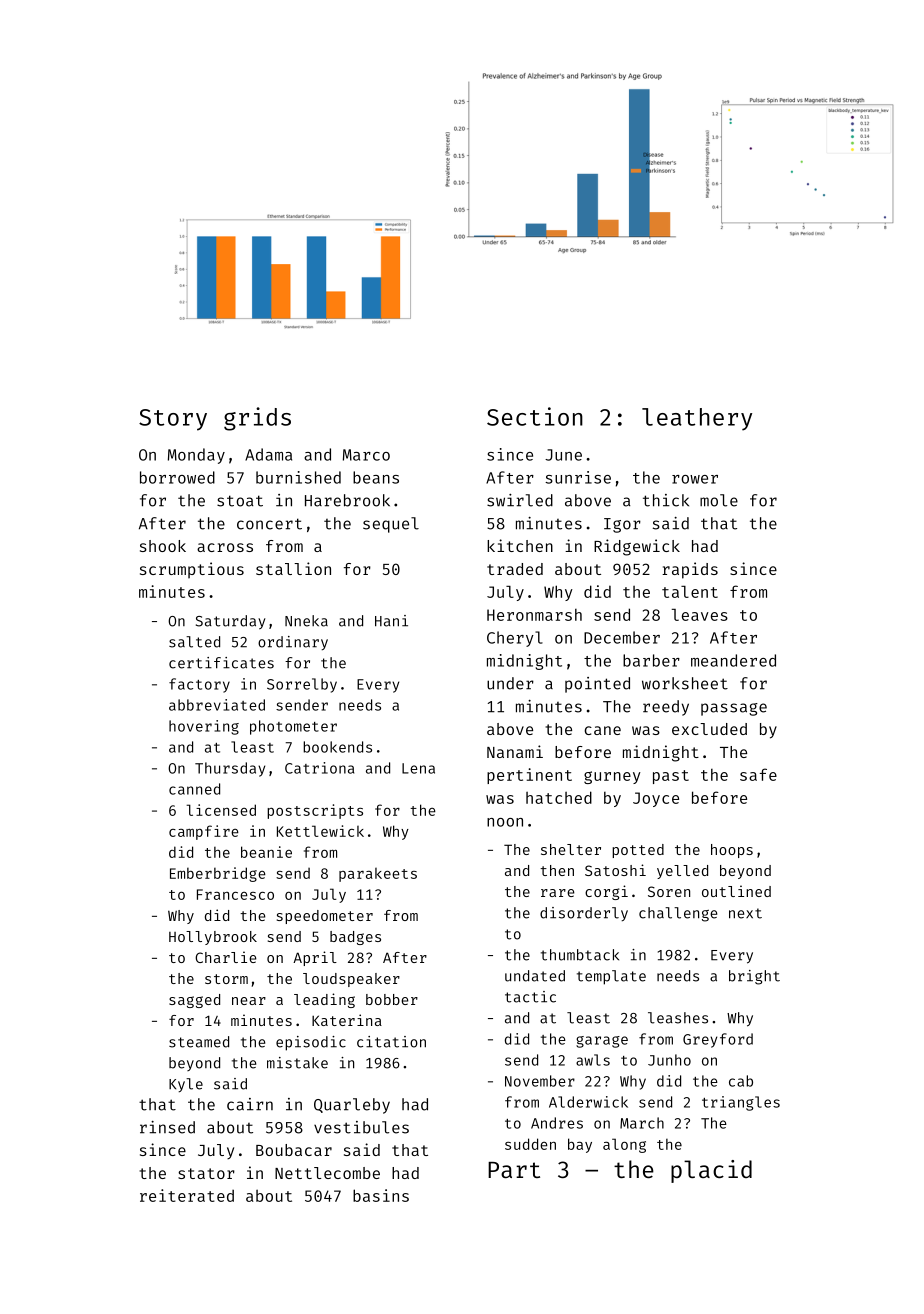  What do you see at coordinates (376, 477) in the screenshot?
I see `beans` at bounding box center [376, 477].
